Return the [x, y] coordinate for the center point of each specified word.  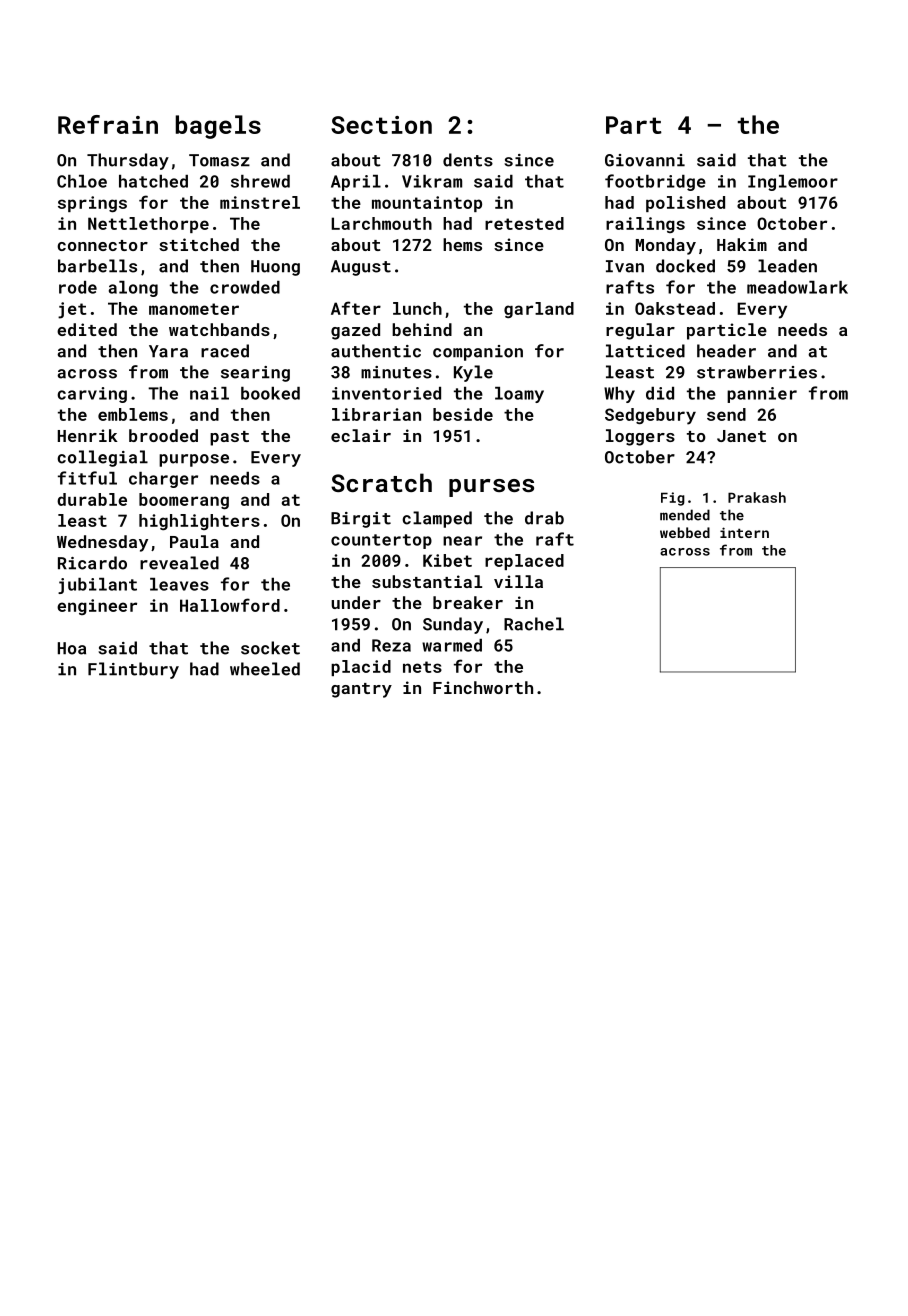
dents [468, 160]
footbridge [655, 182]
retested [524, 223]
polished [685, 204]
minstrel [260, 202]
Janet [741, 436]
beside [463, 414]
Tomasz [219, 160]
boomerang [184, 501]
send [726, 414]
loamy [519, 395]
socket [270, 648]
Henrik [88, 435]
